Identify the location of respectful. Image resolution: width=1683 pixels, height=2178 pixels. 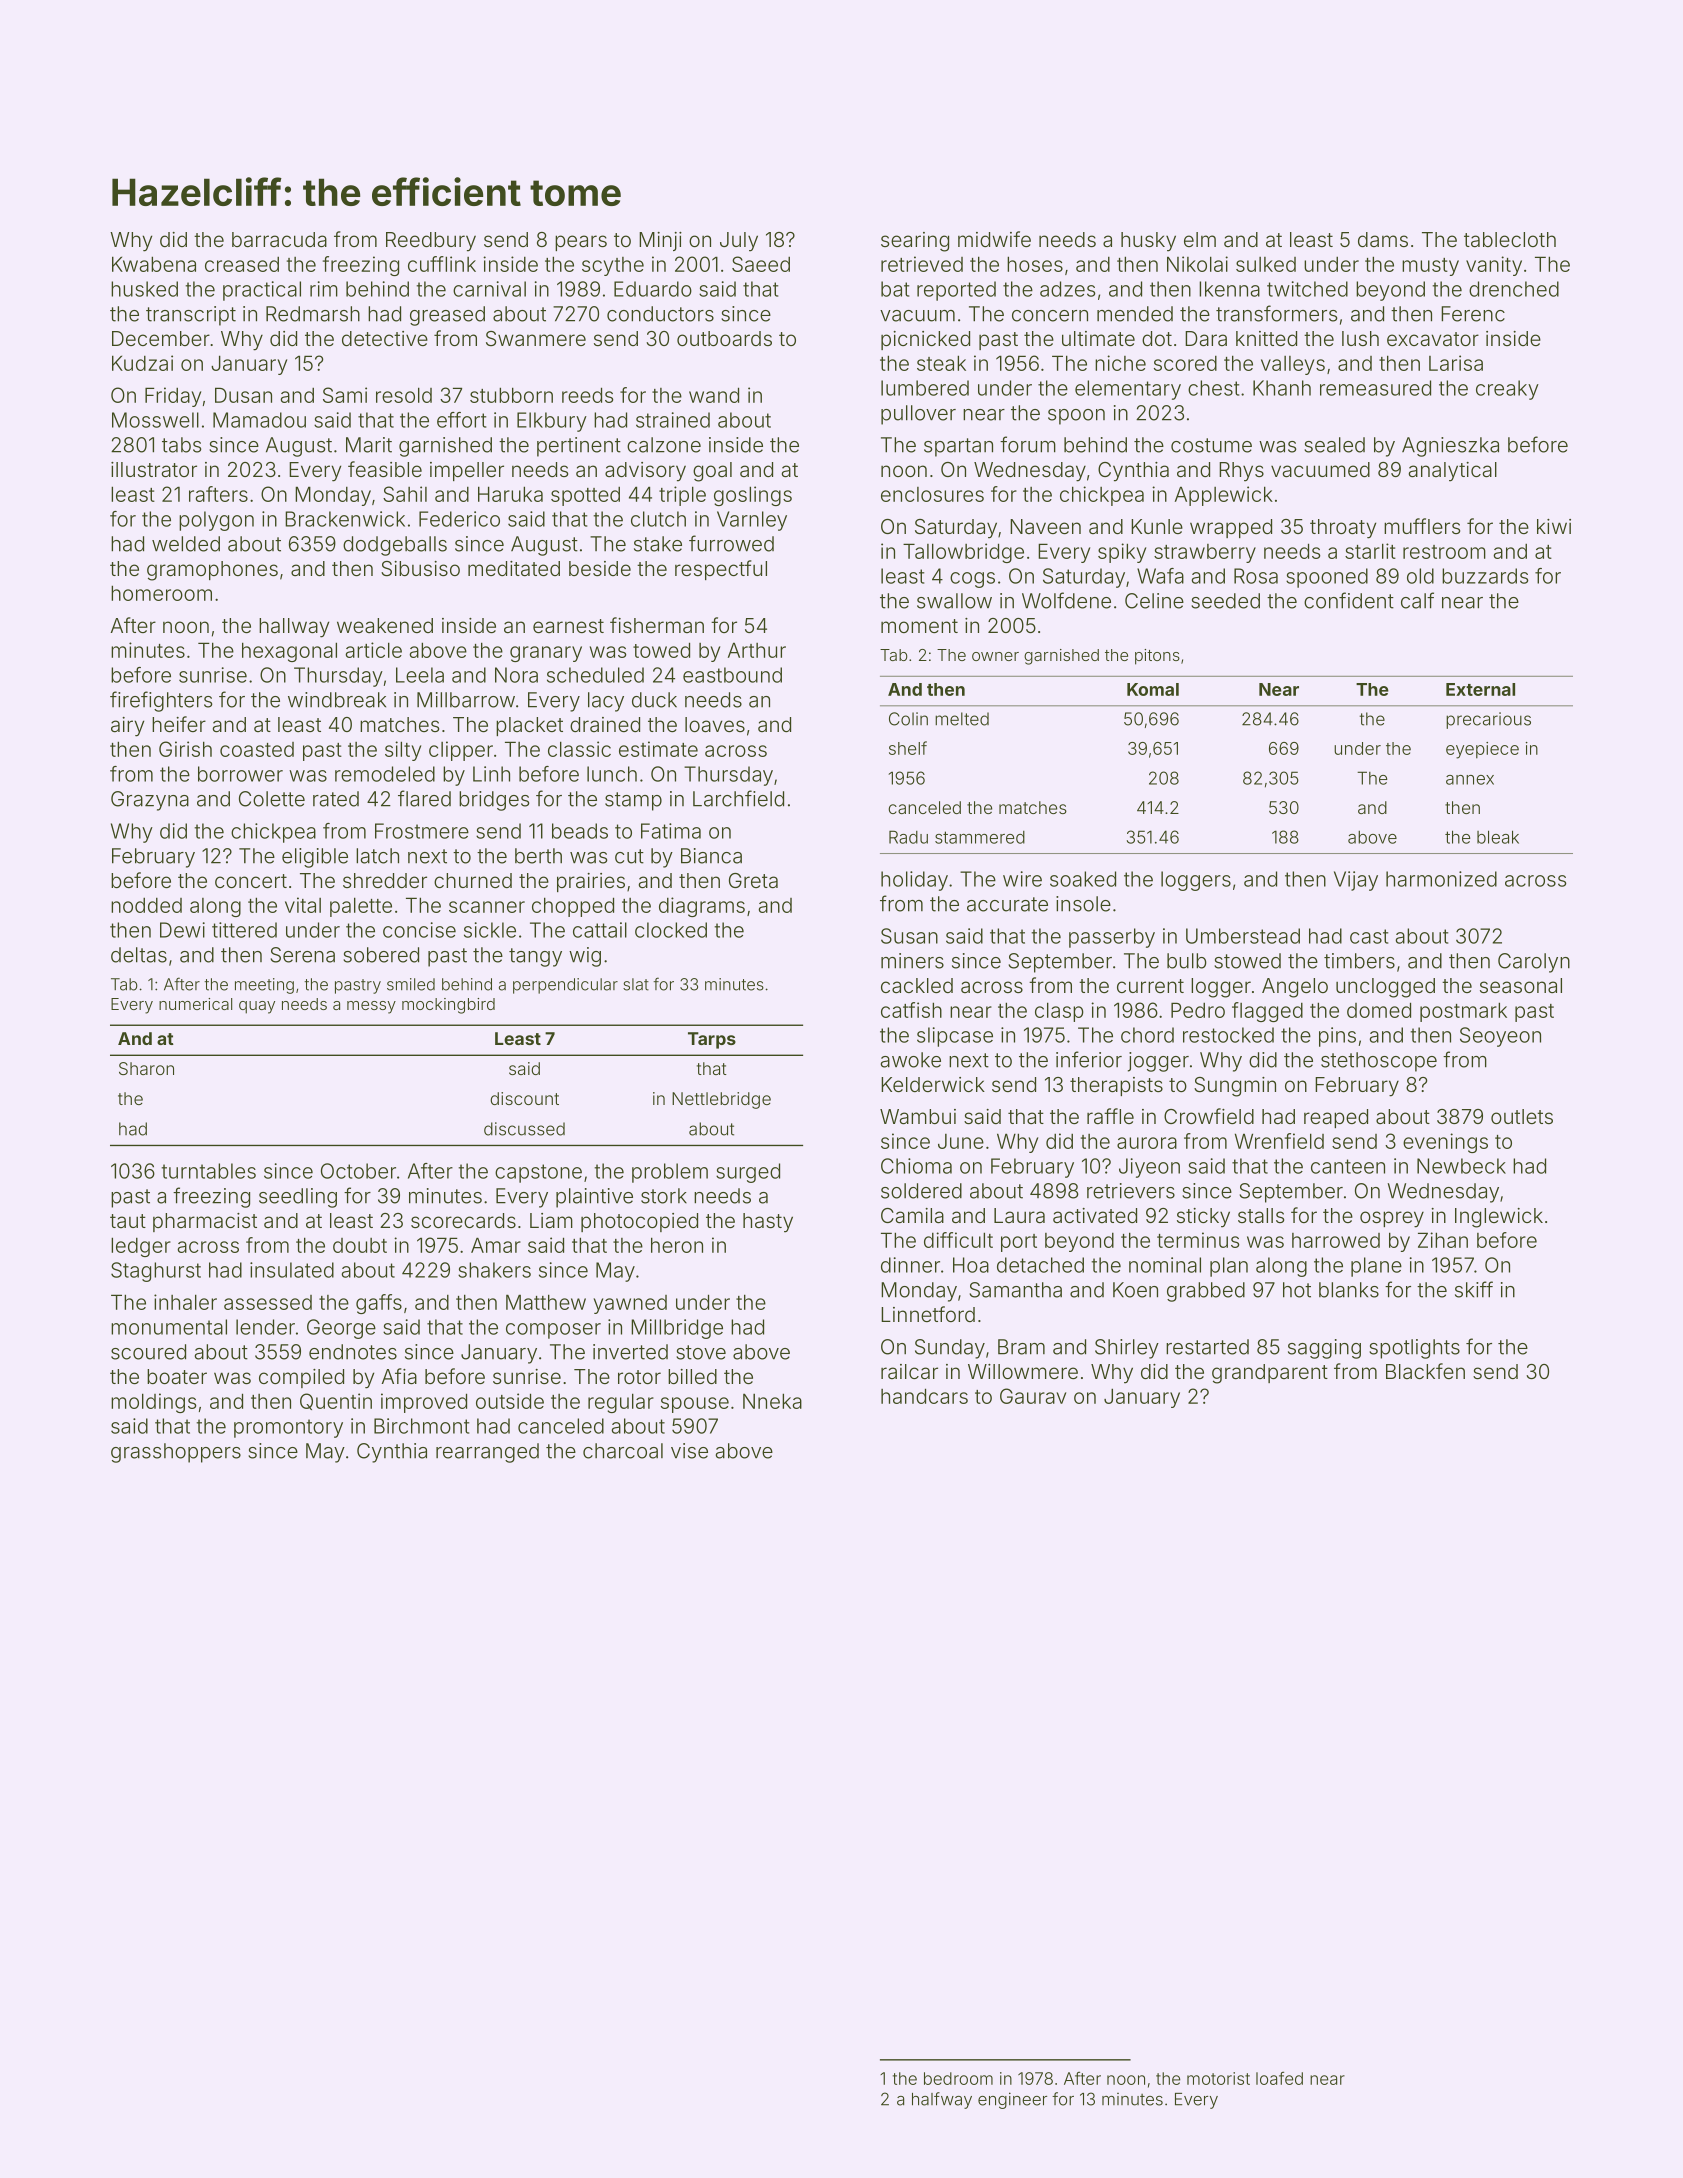
(721, 570).
